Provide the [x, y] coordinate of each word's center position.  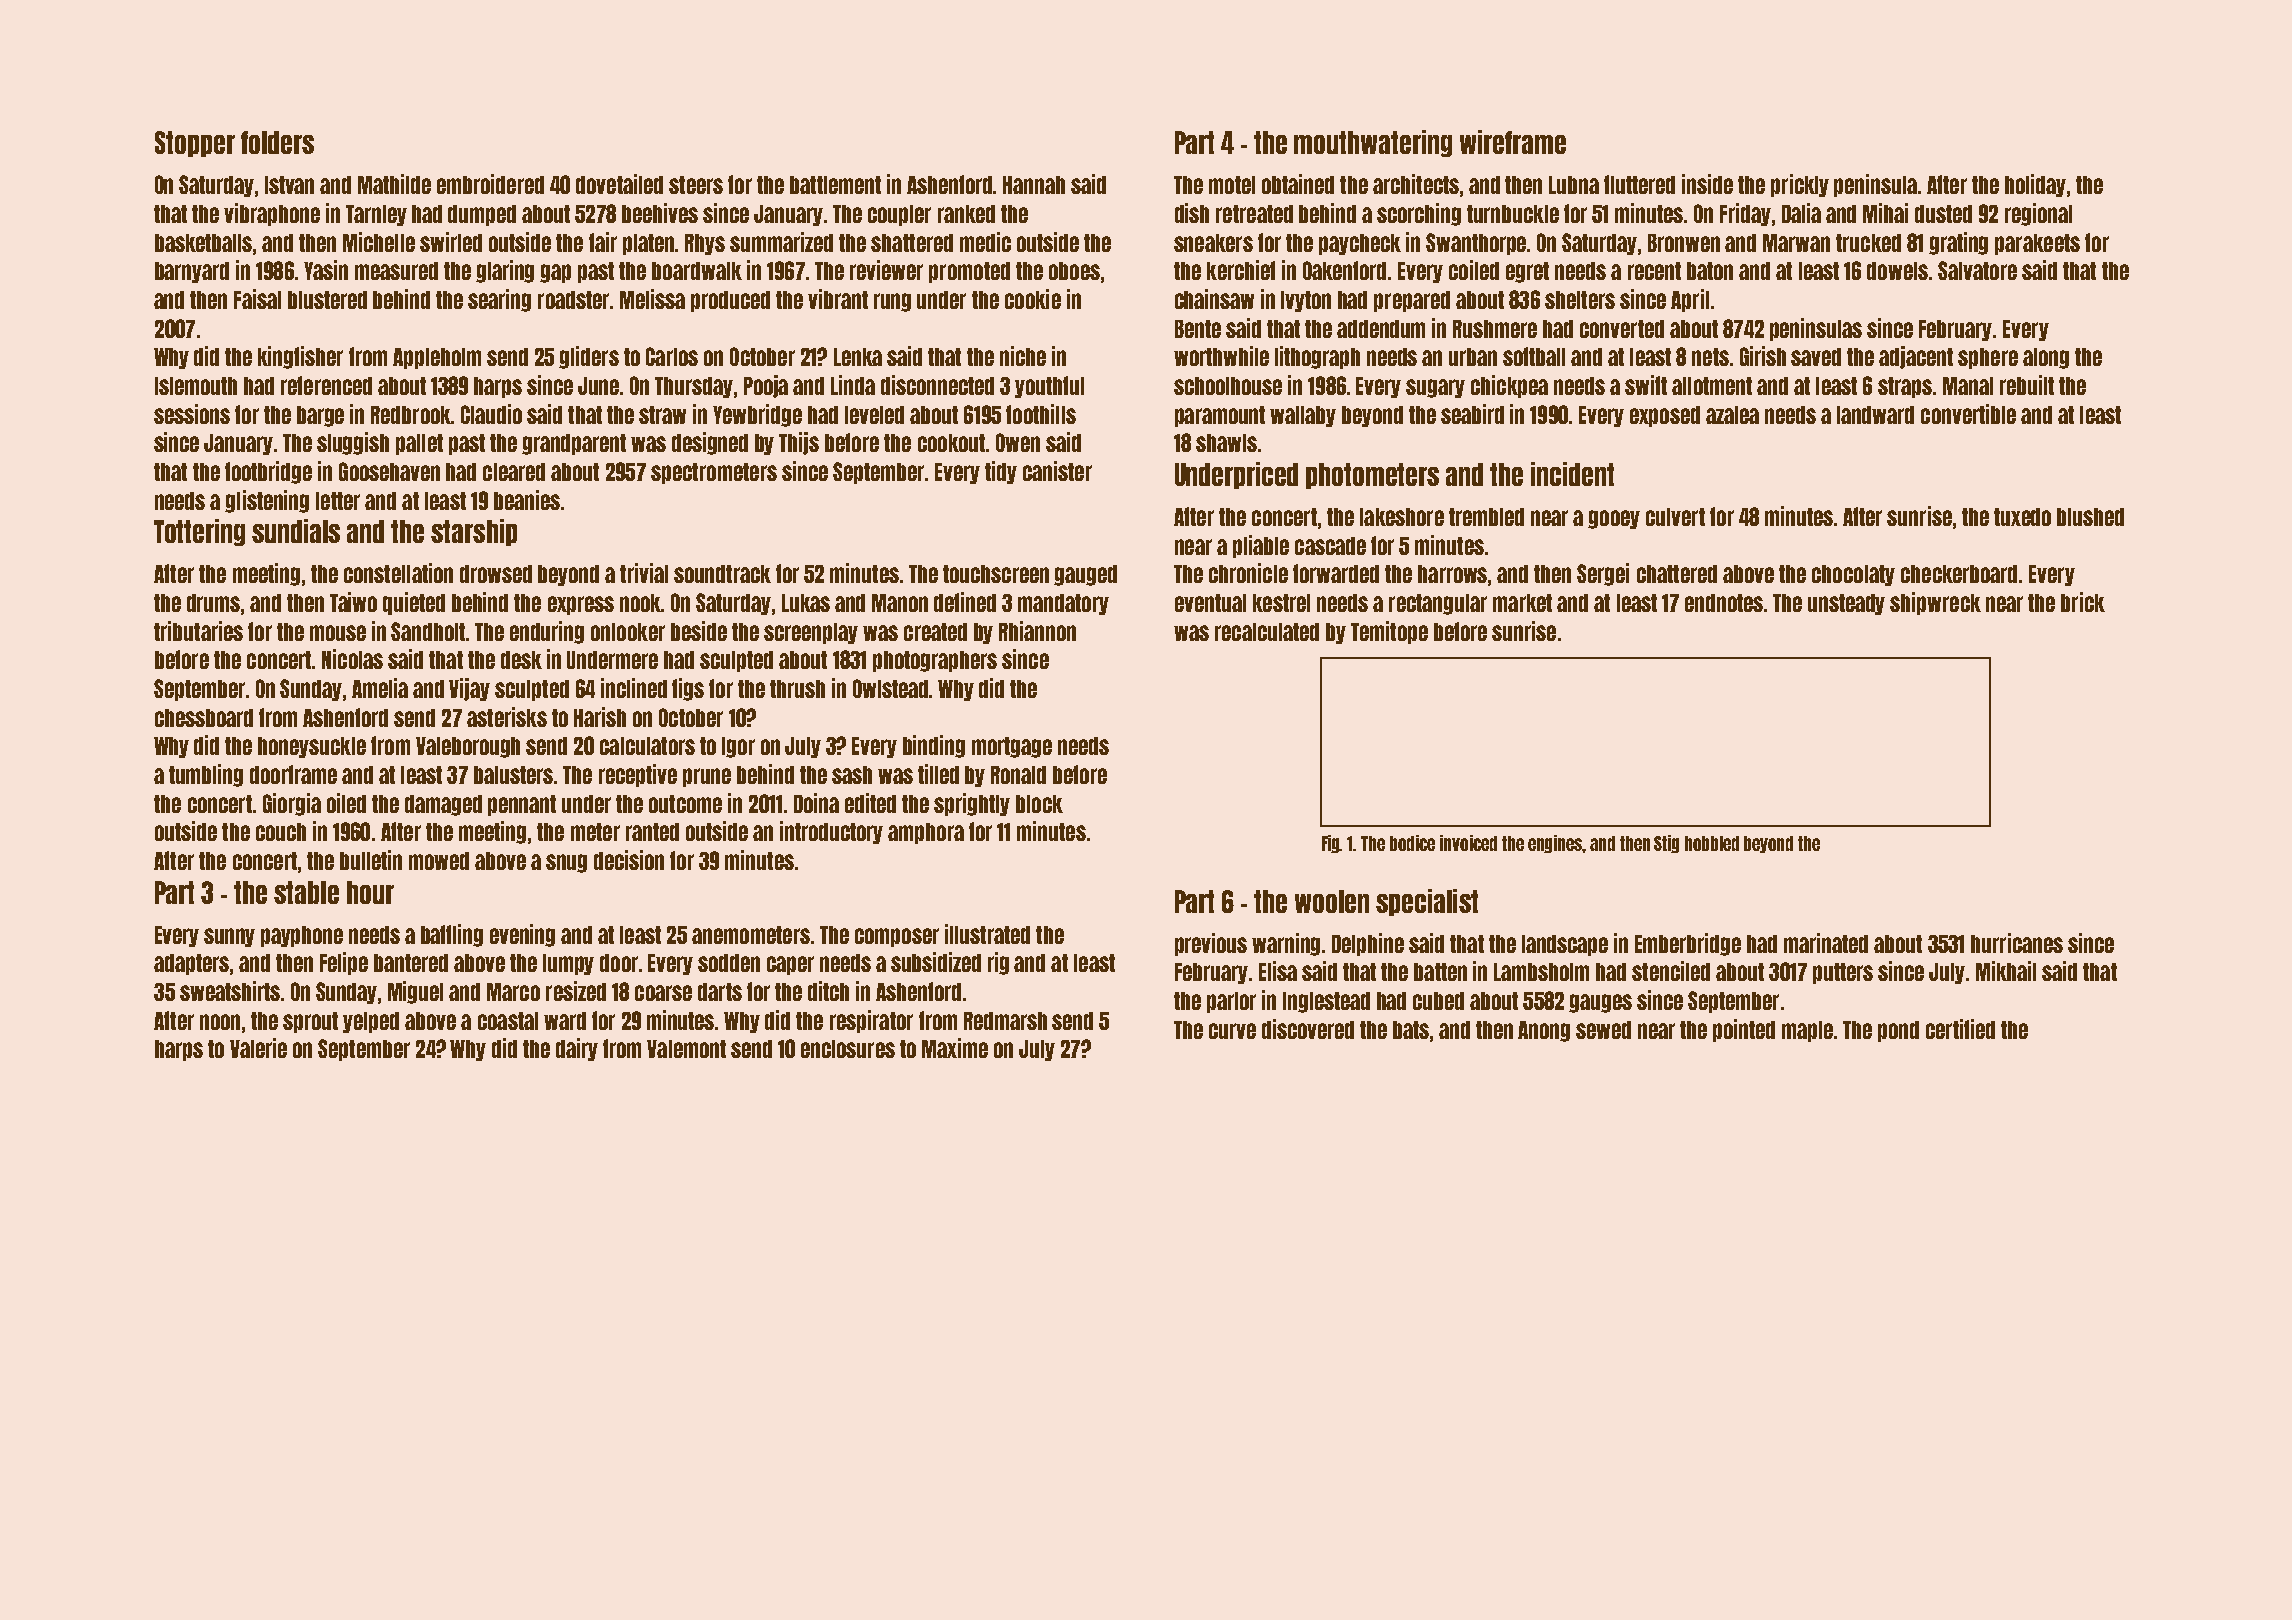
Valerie [258, 1048]
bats [1411, 1030]
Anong [1544, 1031]
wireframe [1513, 142]
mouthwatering [1373, 143]
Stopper [195, 144]
